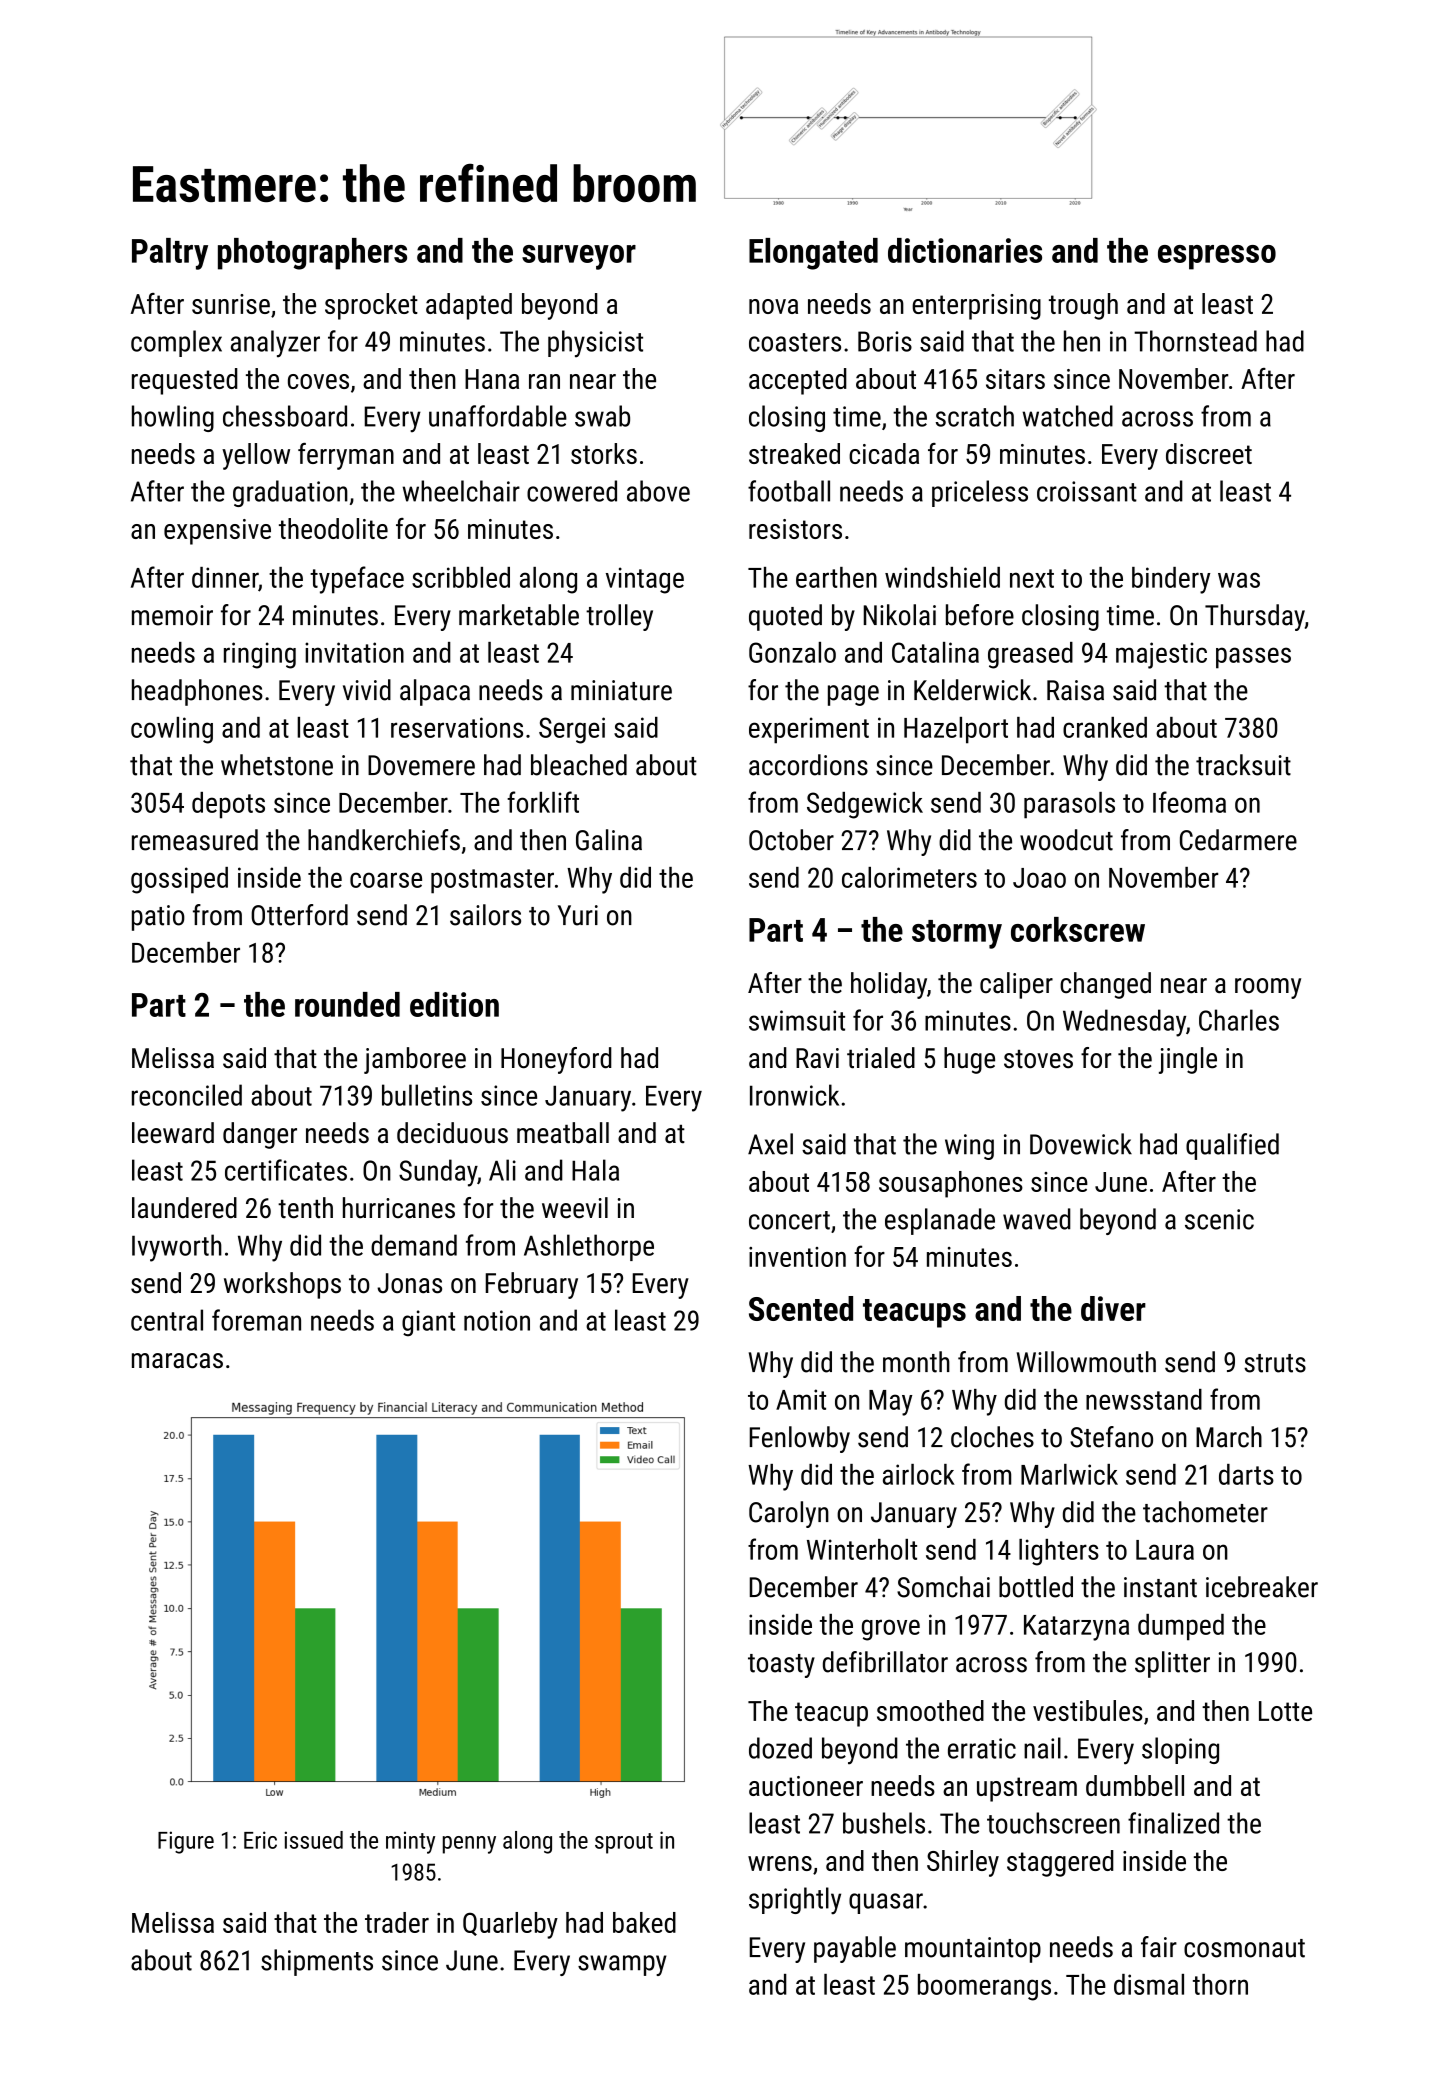 The image size is (1450, 2100). I want to click on Dovemere, so click(421, 765).
